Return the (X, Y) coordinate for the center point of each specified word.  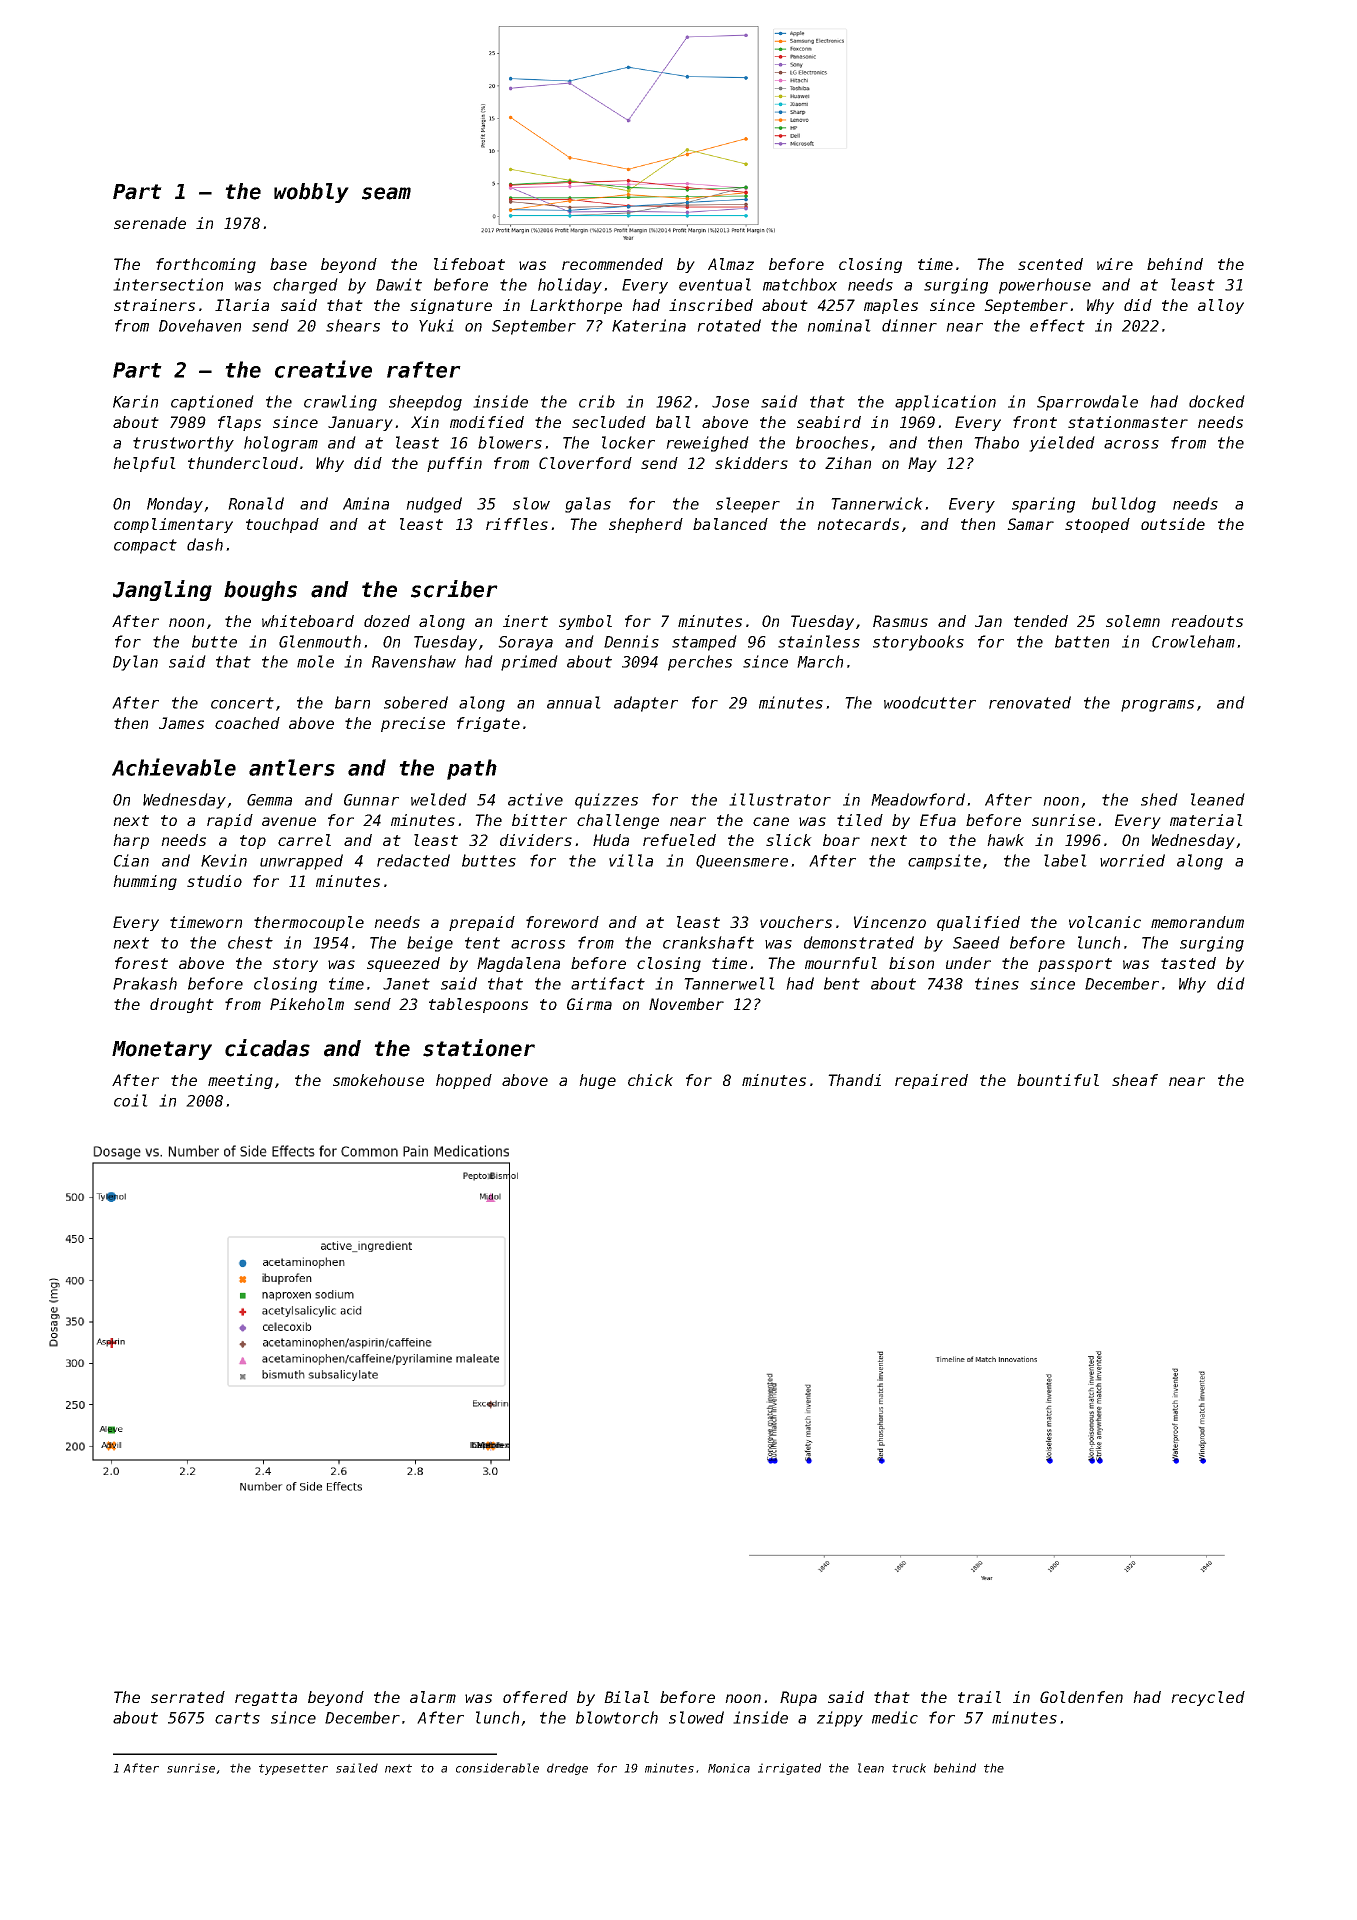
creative (323, 369)
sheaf (1135, 1080)
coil (131, 1100)
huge (597, 1081)
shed (1159, 799)
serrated (188, 1697)
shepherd (646, 525)
